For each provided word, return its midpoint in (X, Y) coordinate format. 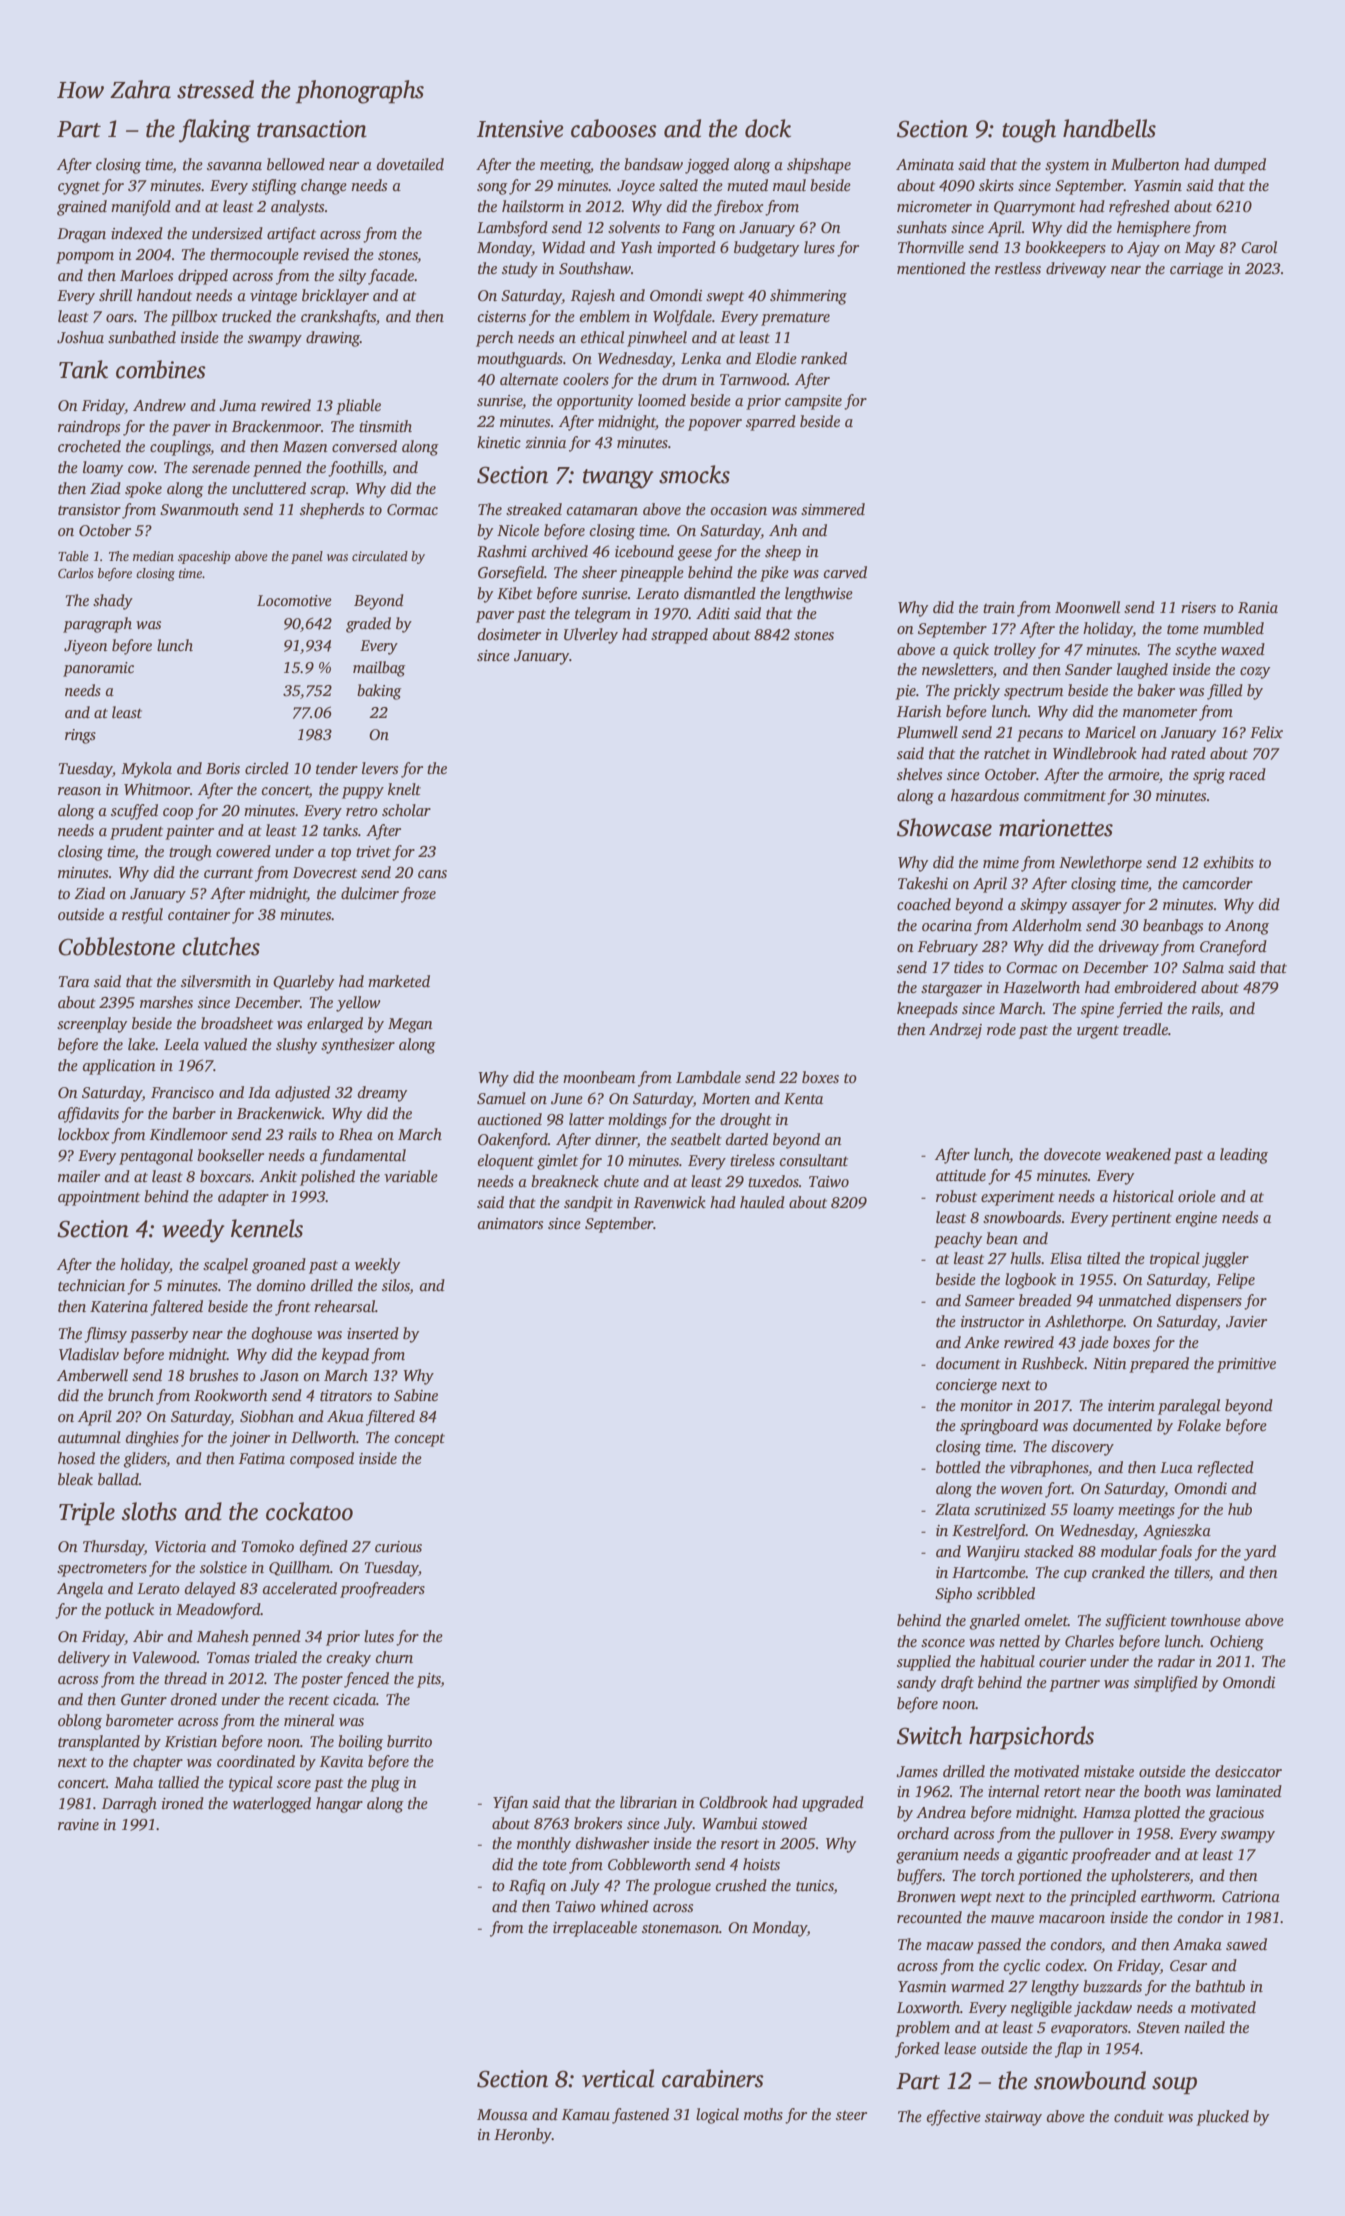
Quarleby (303, 983)
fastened (640, 2116)
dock (768, 128)
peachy (958, 1240)
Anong (1247, 927)
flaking (215, 131)
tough (1029, 131)
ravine (78, 1824)
